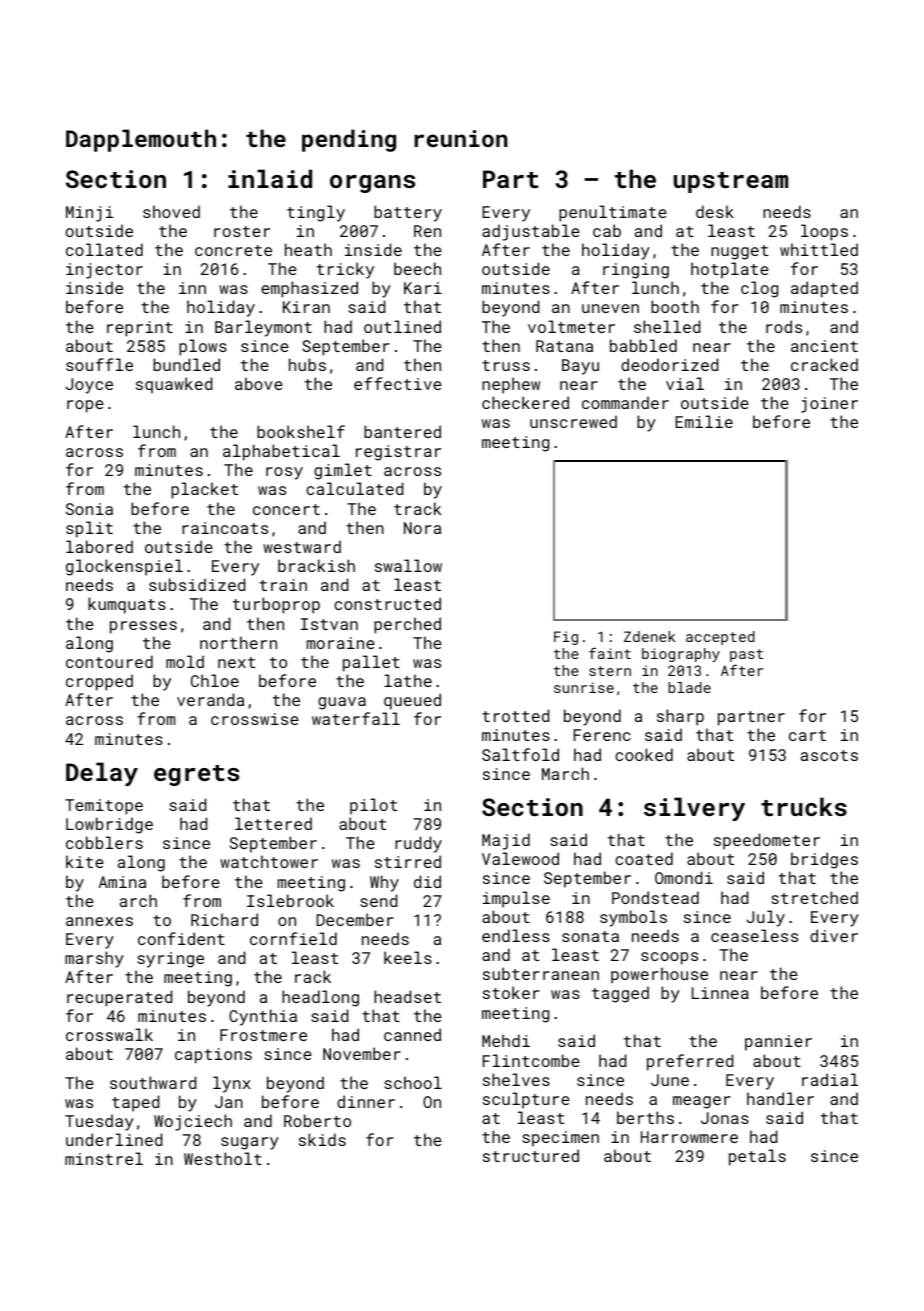  Describe the element at coordinates (196, 775) in the screenshot. I see `egrets` at that location.
